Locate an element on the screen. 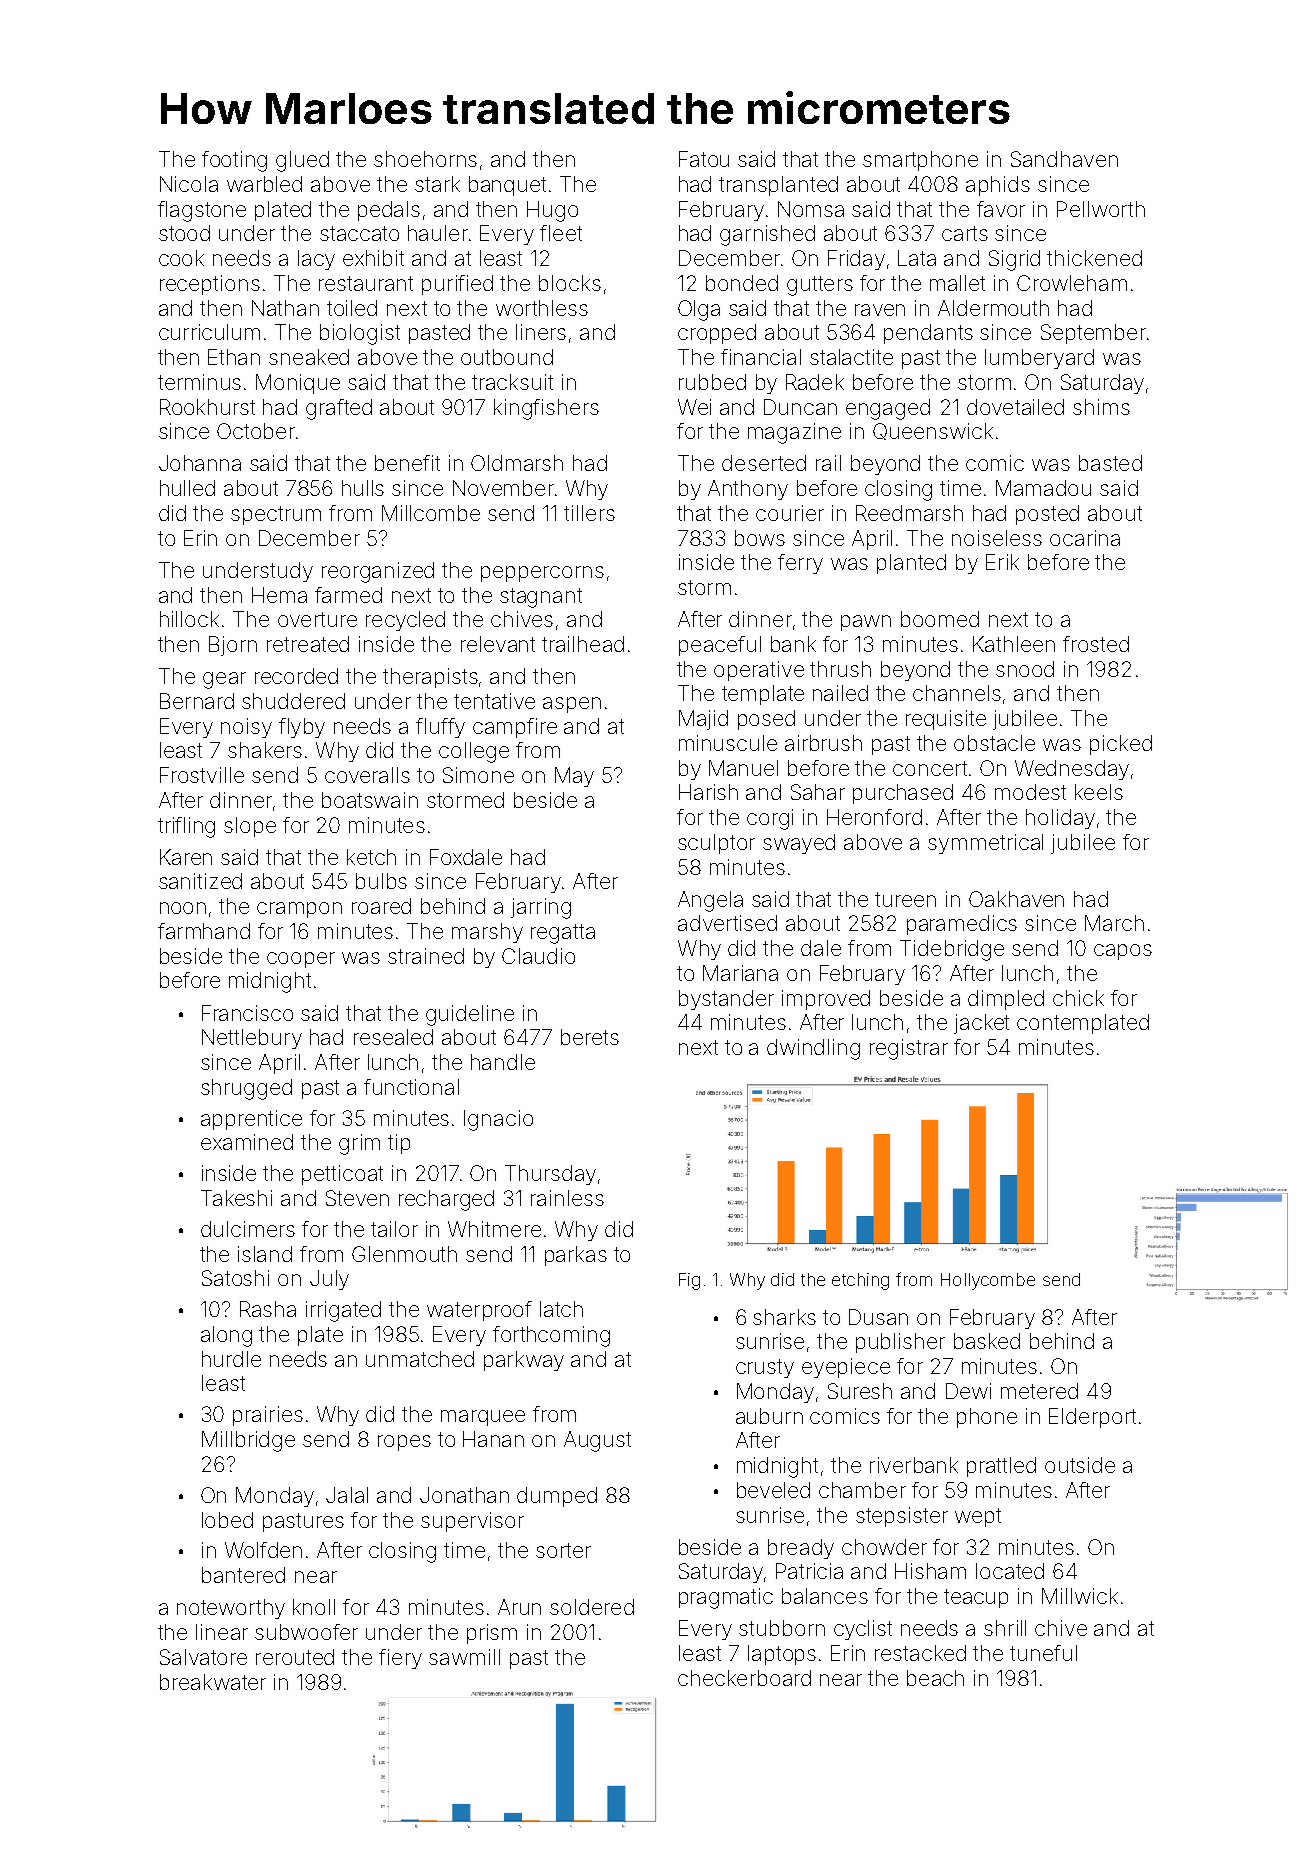 The width and height of the screenshot is (1313, 1857). Nomsa is located at coordinates (811, 209).
